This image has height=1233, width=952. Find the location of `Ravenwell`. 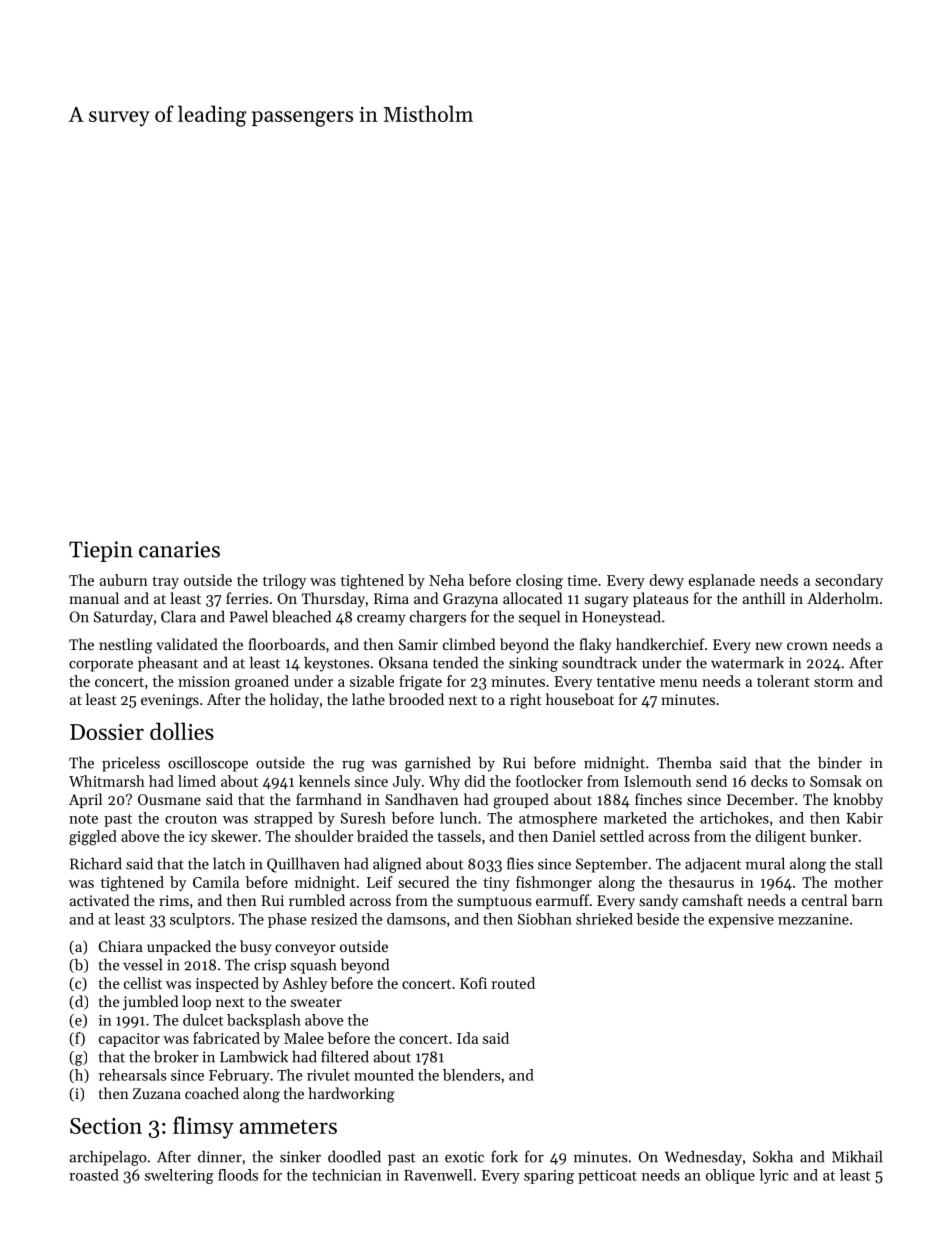

Ravenwell is located at coordinates (438, 1175).
